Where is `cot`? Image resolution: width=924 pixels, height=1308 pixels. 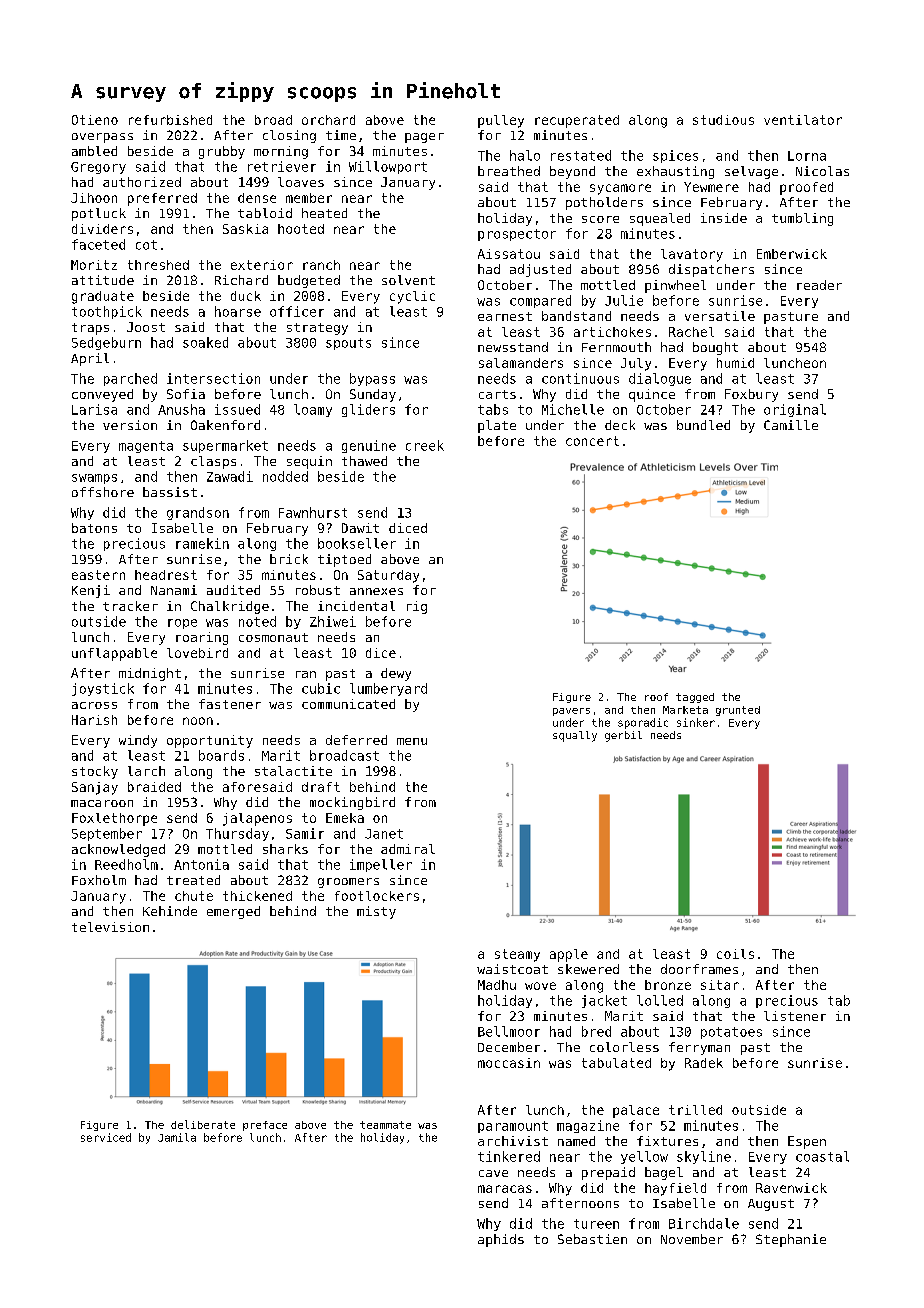
cot is located at coordinates (146, 245).
